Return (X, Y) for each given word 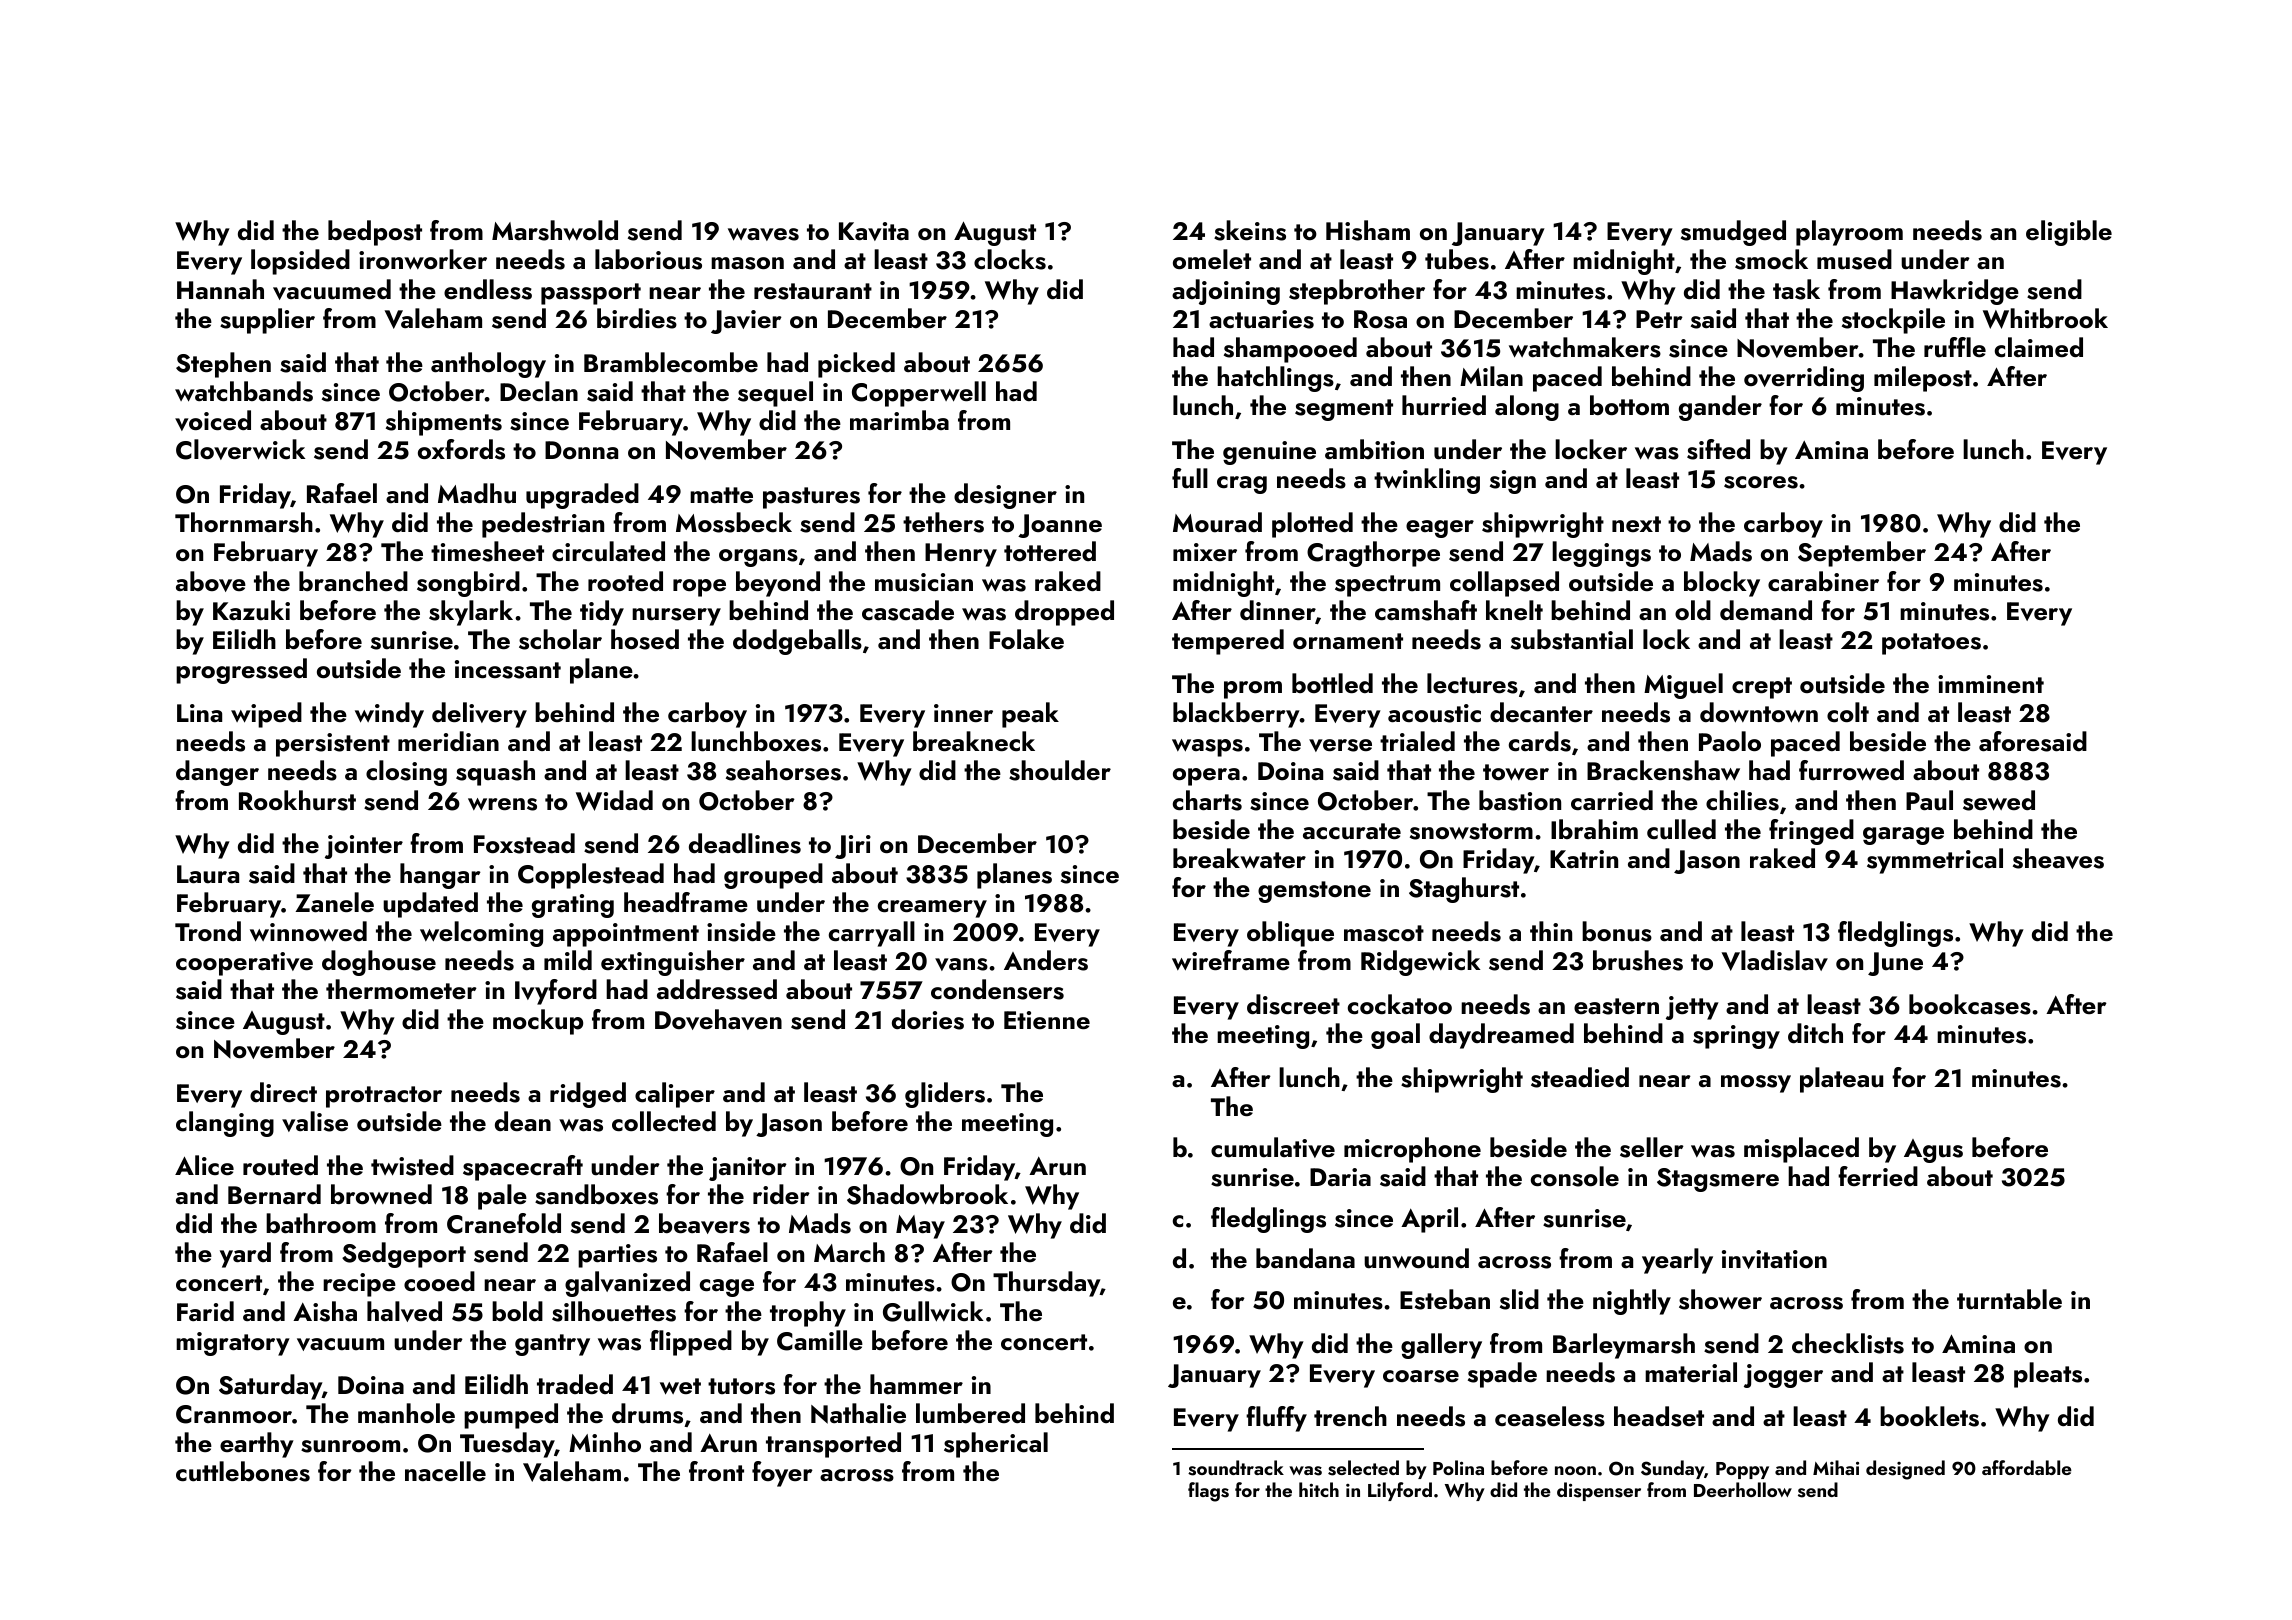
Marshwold (555, 230)
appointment (626, 935)
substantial (1572, 639)
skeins (1250, 230)
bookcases (1970, 1004)
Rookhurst (297, 800)
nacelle (445, 1471)
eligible (2069, 233)
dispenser (1599, 1491)
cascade (908, 610)
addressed (717, 989)
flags (1208, 1492)
